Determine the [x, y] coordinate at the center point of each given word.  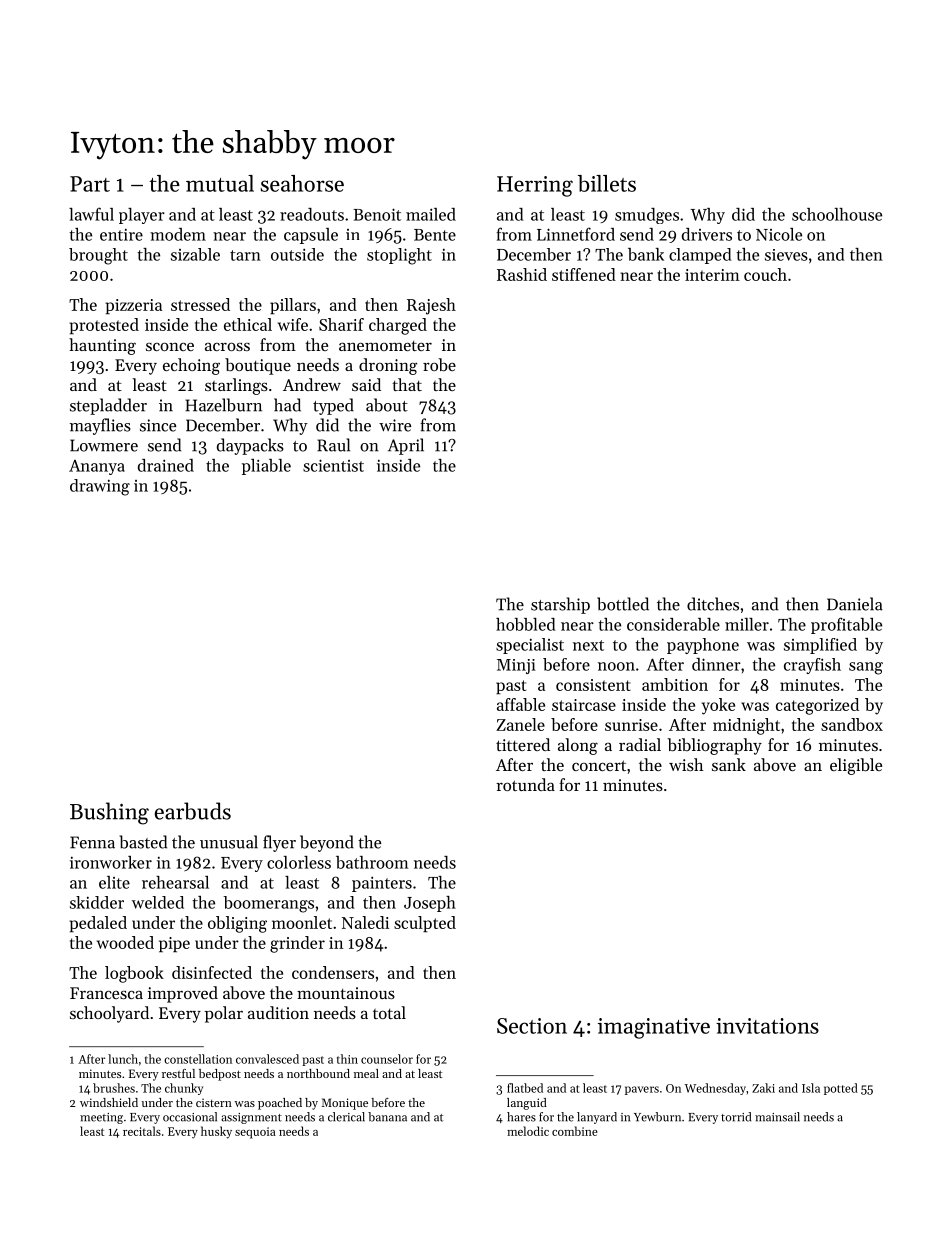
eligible [856, 766]
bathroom [372, 862]
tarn [245, 255]
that [407, 384]
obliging [237, 924]
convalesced [267, 1059]
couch [765, 274]
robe [439, 364]
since [158, 425]
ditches [713, 604]
